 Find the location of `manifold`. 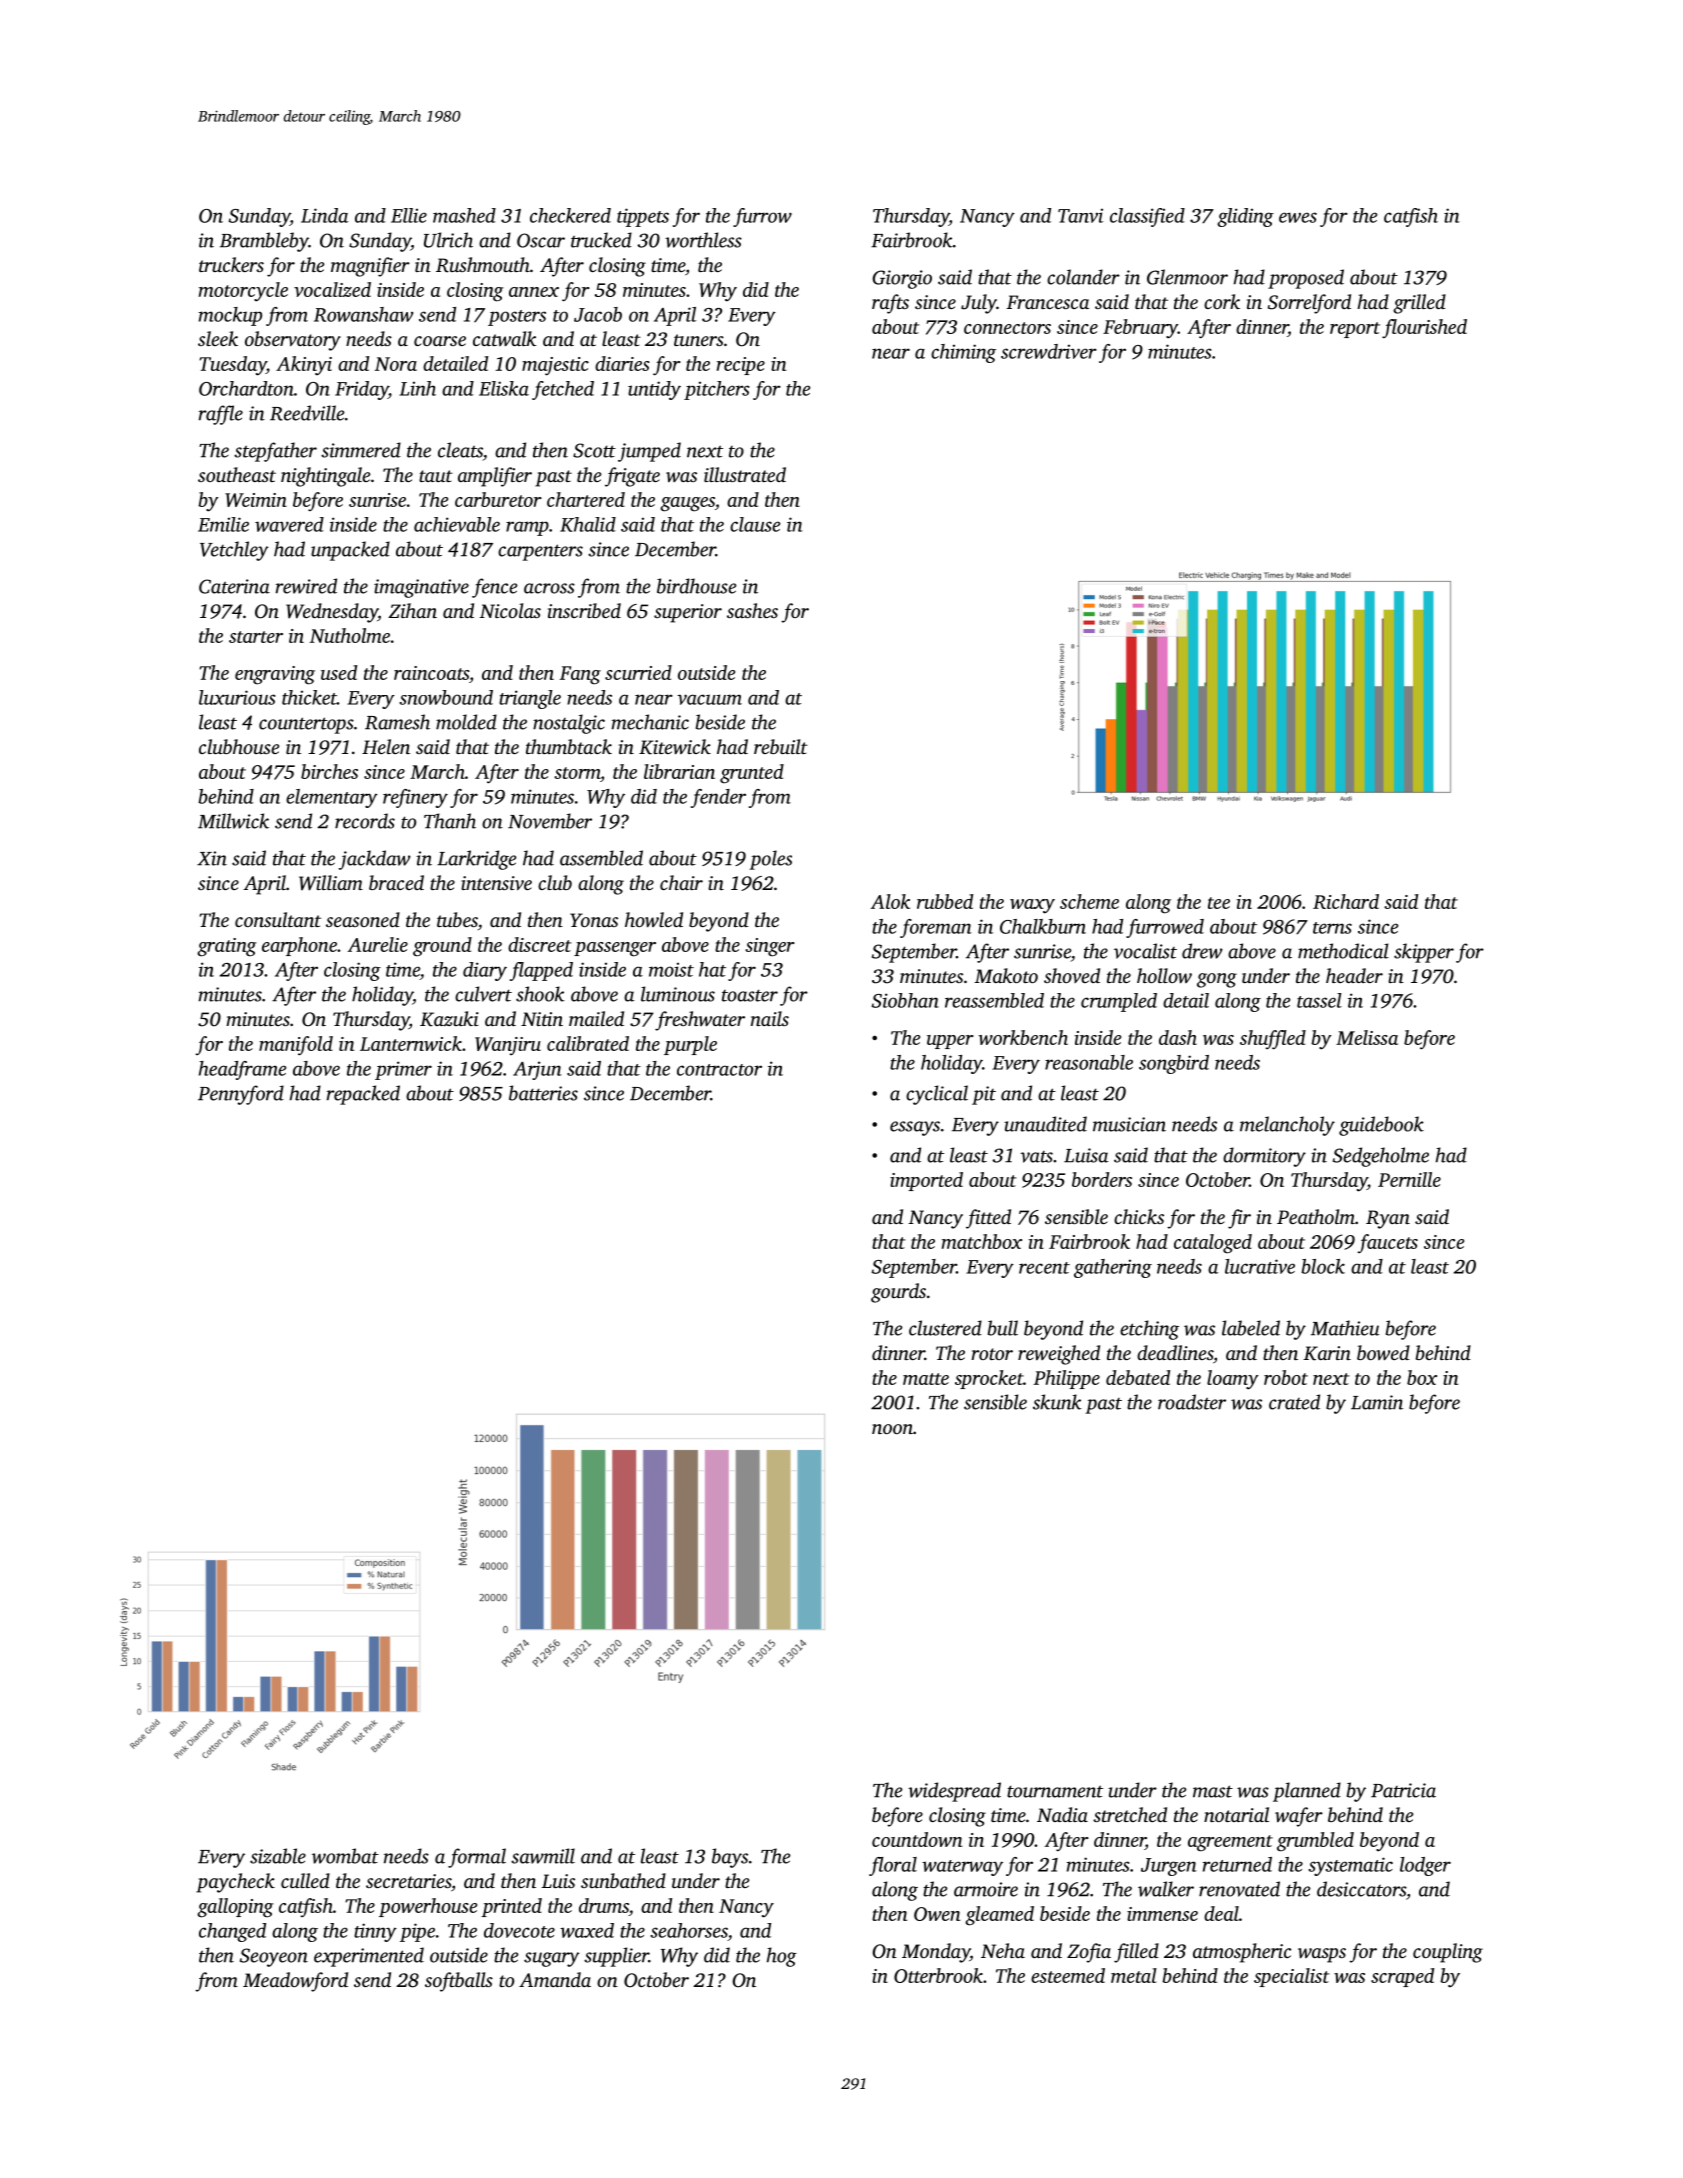

manifold is located at coordinates (296, 1046).
